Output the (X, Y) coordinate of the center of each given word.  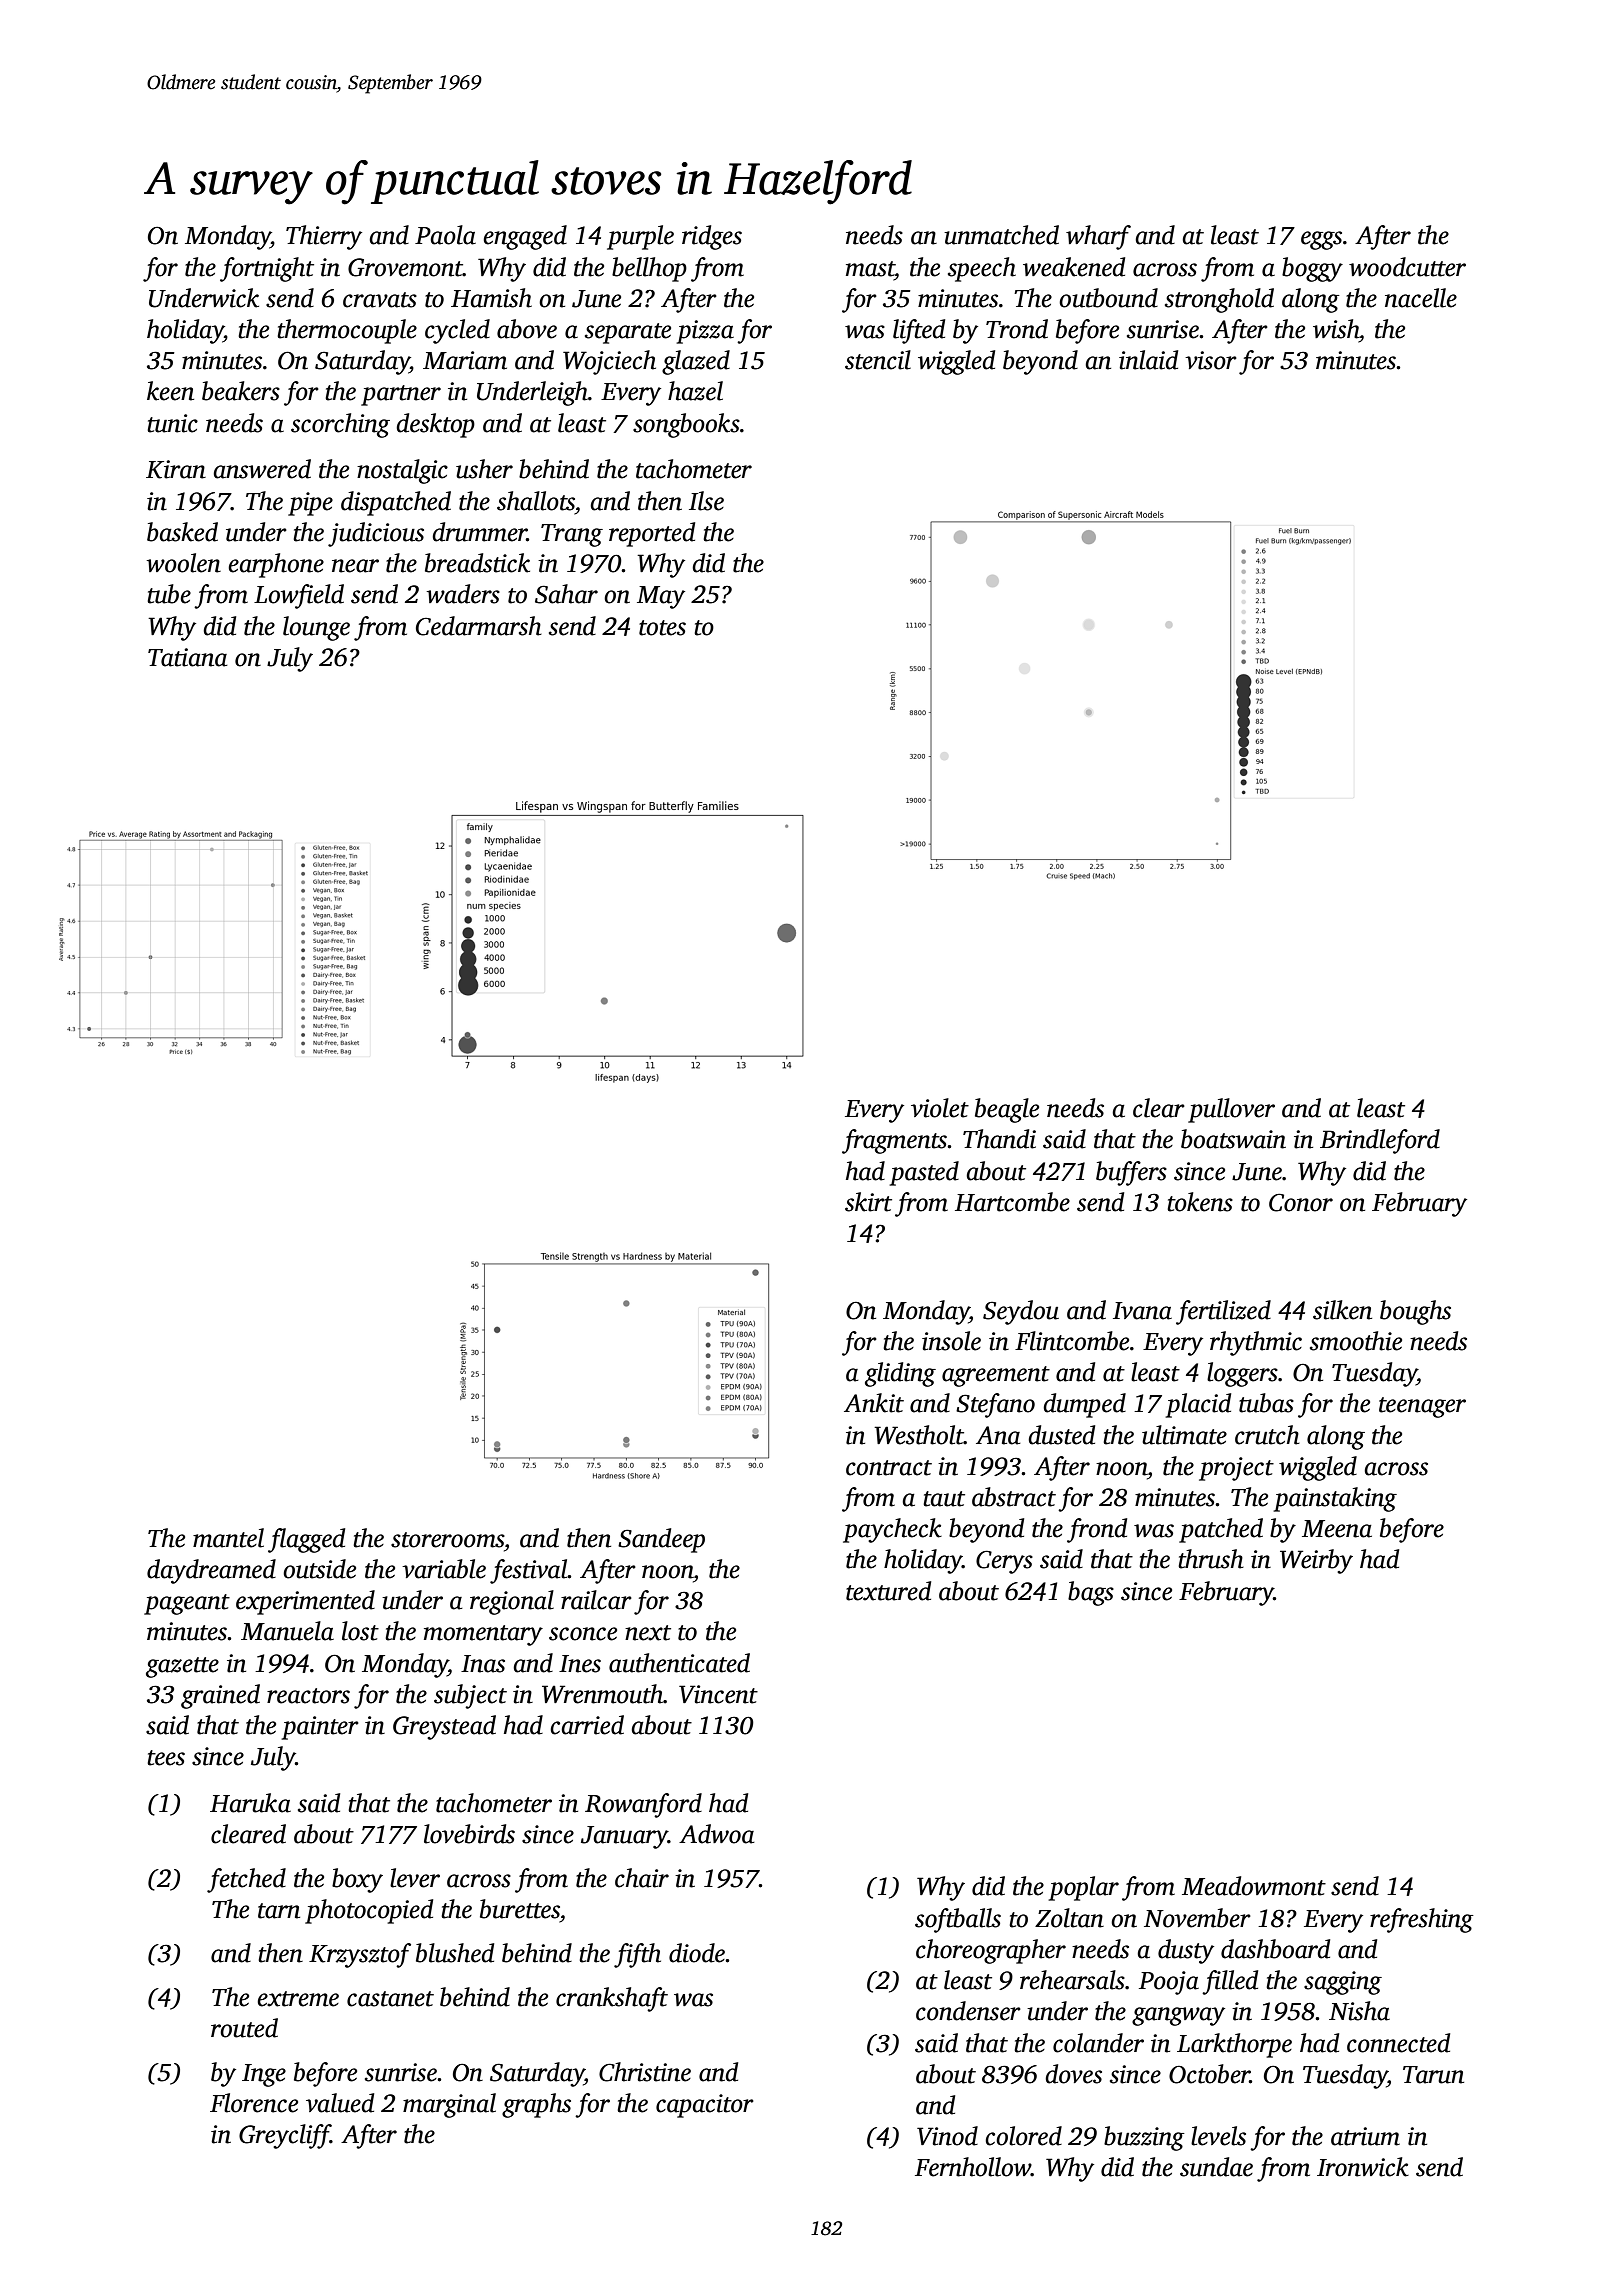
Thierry (324, 237)
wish (1336, 329)
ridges (712, 237)
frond (1097, 1530)
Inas (483, 1664)
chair (642, 1878)
